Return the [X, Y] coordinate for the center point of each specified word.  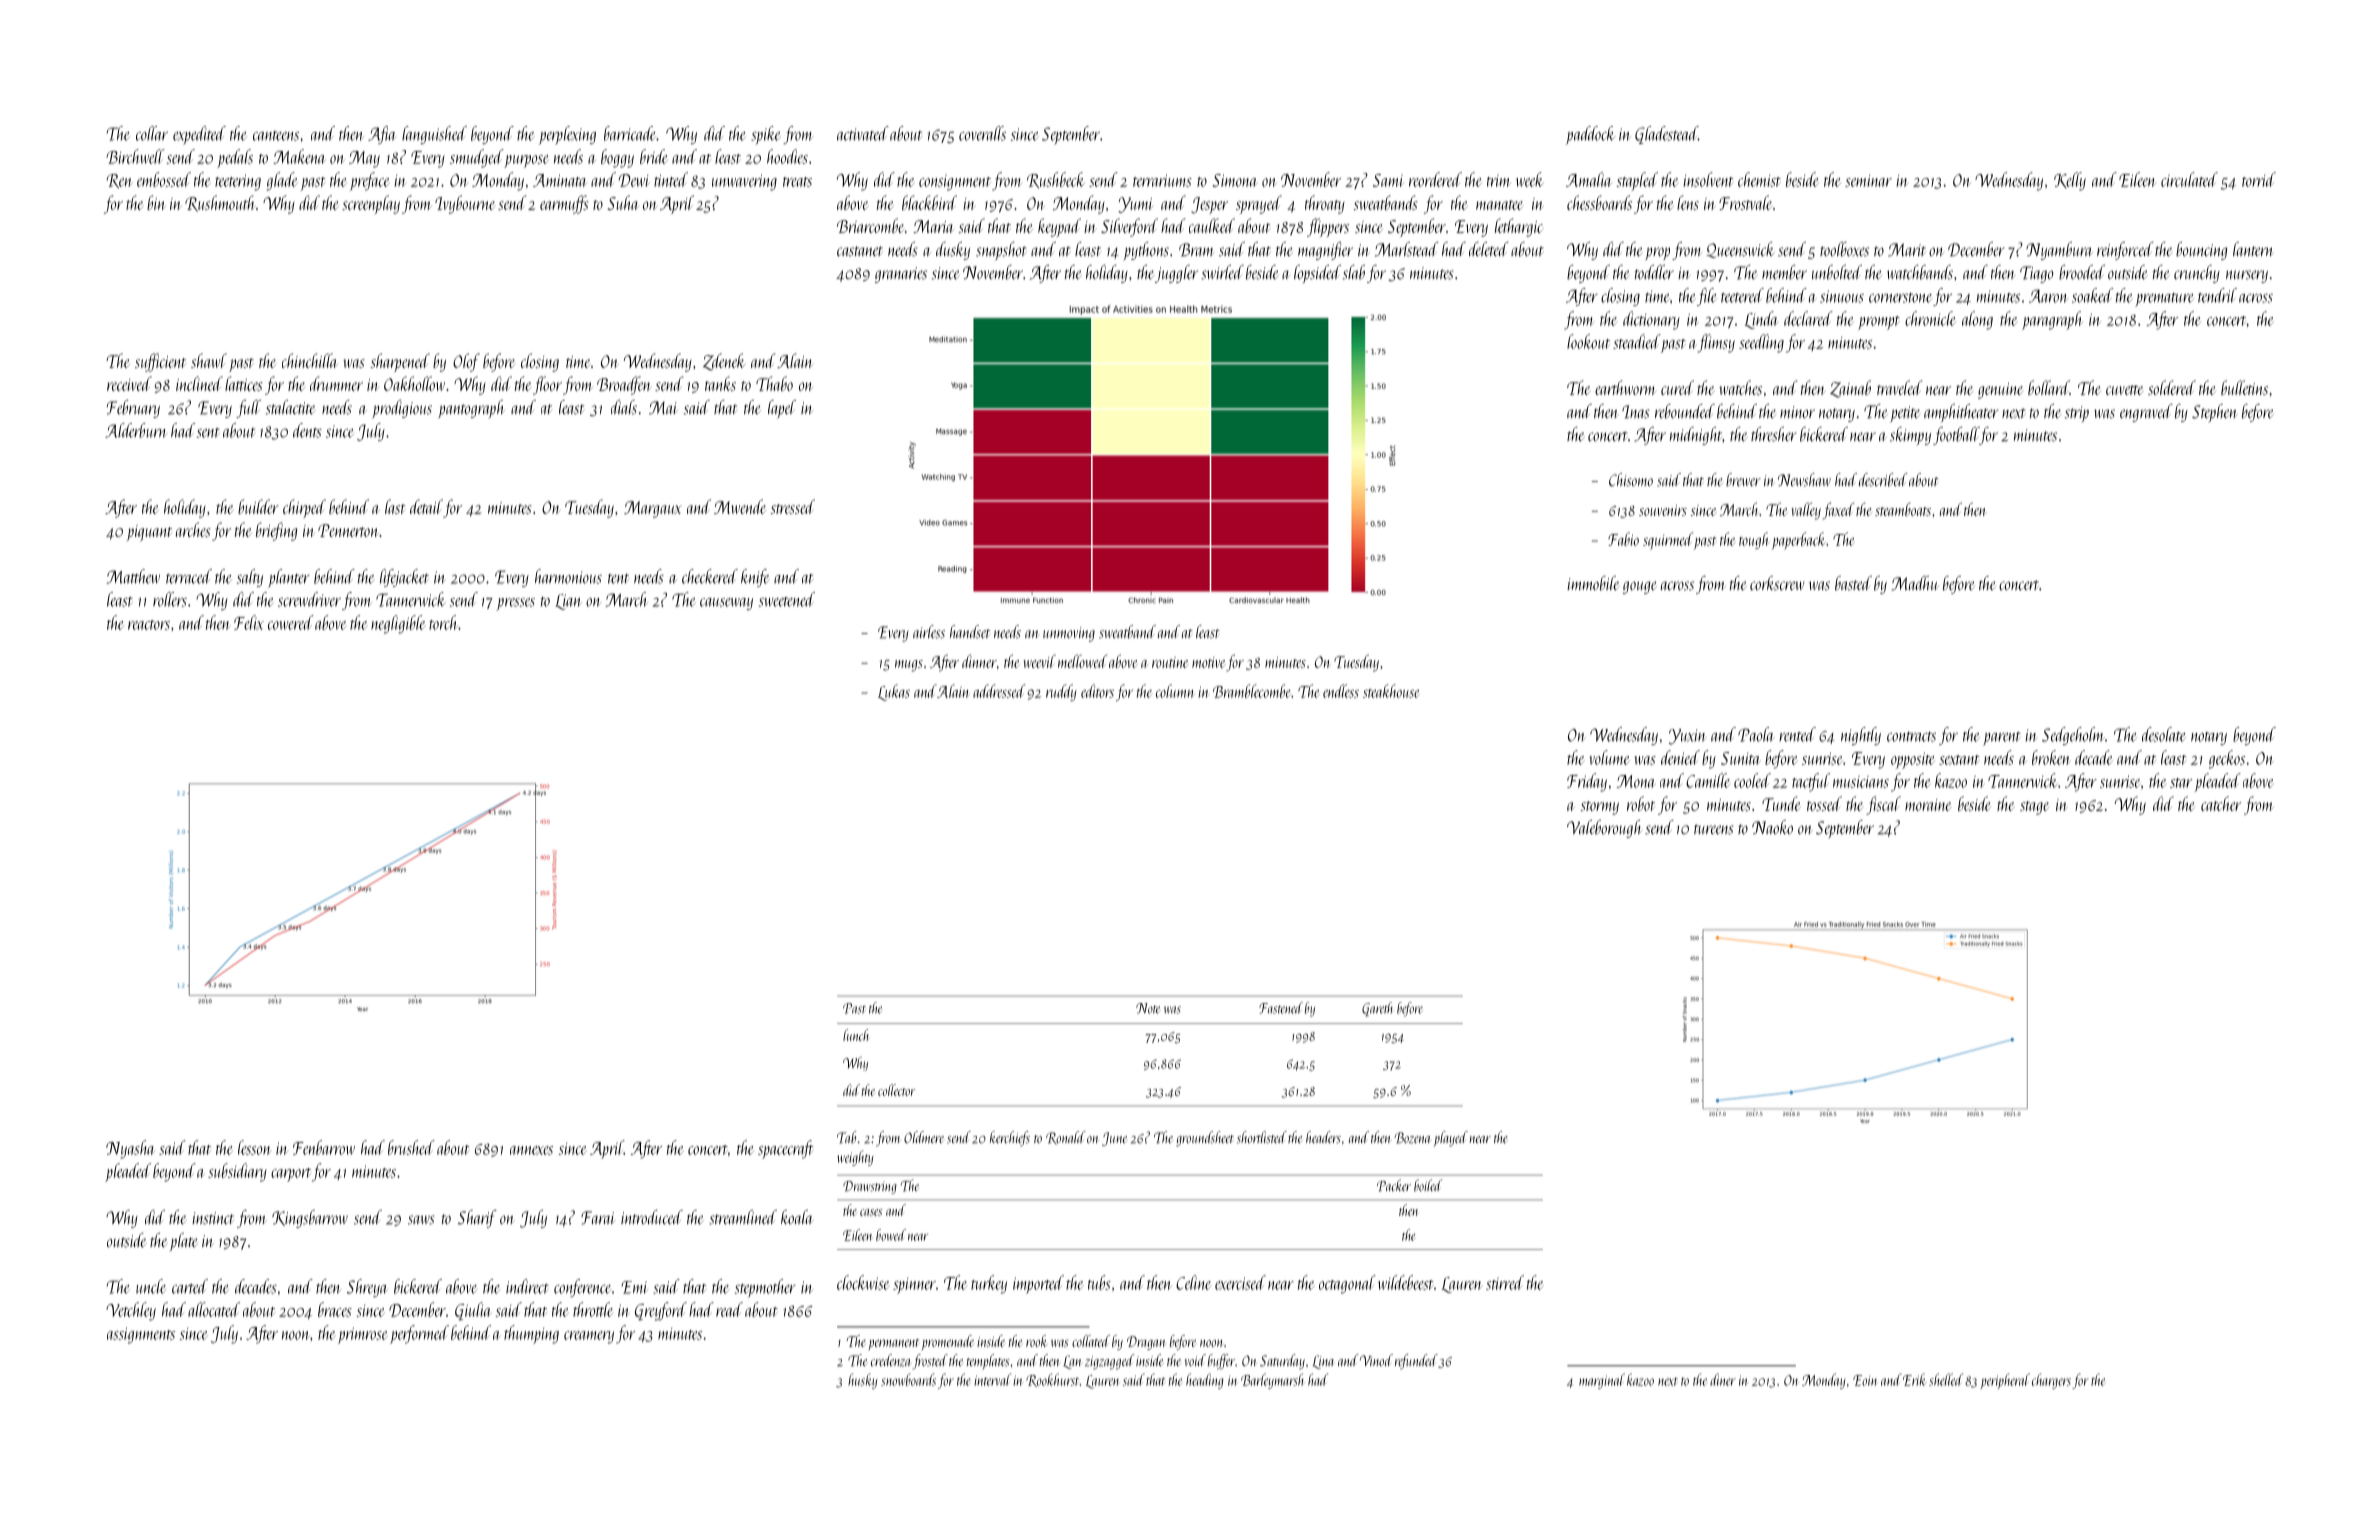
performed [419, 1334]
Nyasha [130, 1149]
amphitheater [1961, 413]
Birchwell [135, 156]
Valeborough [1604, 829]
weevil [1040, 661]
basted [1853, 583]
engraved [2146, 413]
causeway [726, 604]
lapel [782, 409]
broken [2051, 757]
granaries [901, 275]
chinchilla [310, 360]
